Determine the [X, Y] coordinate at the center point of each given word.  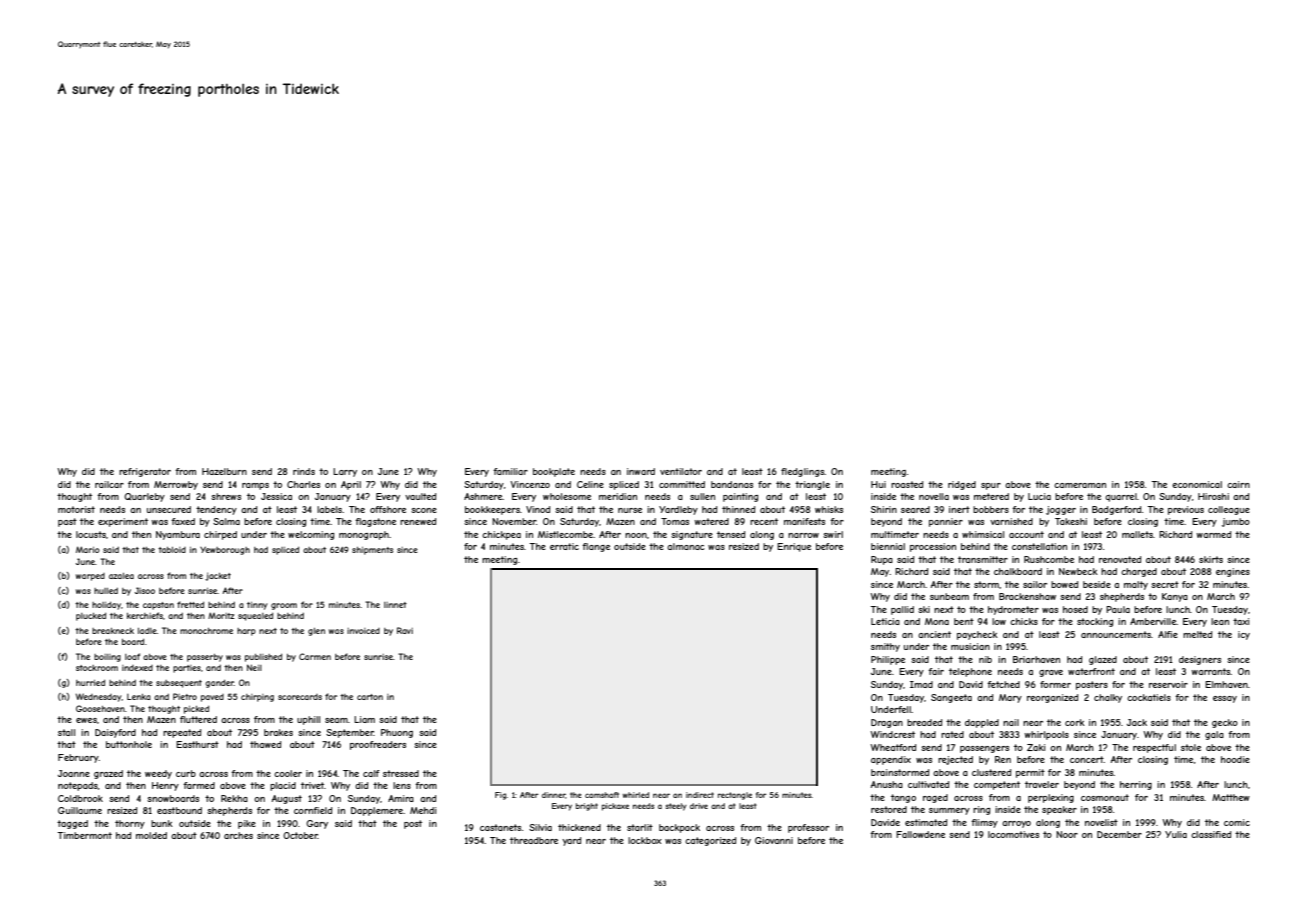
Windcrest [892, 734]
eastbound [179, 810]
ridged [962, 485]
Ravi [405, 630]
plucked [91, 616]
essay [1225, 699]
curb [186, 773]
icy [1244, 635]
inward [641, 471]
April [351, 485]
